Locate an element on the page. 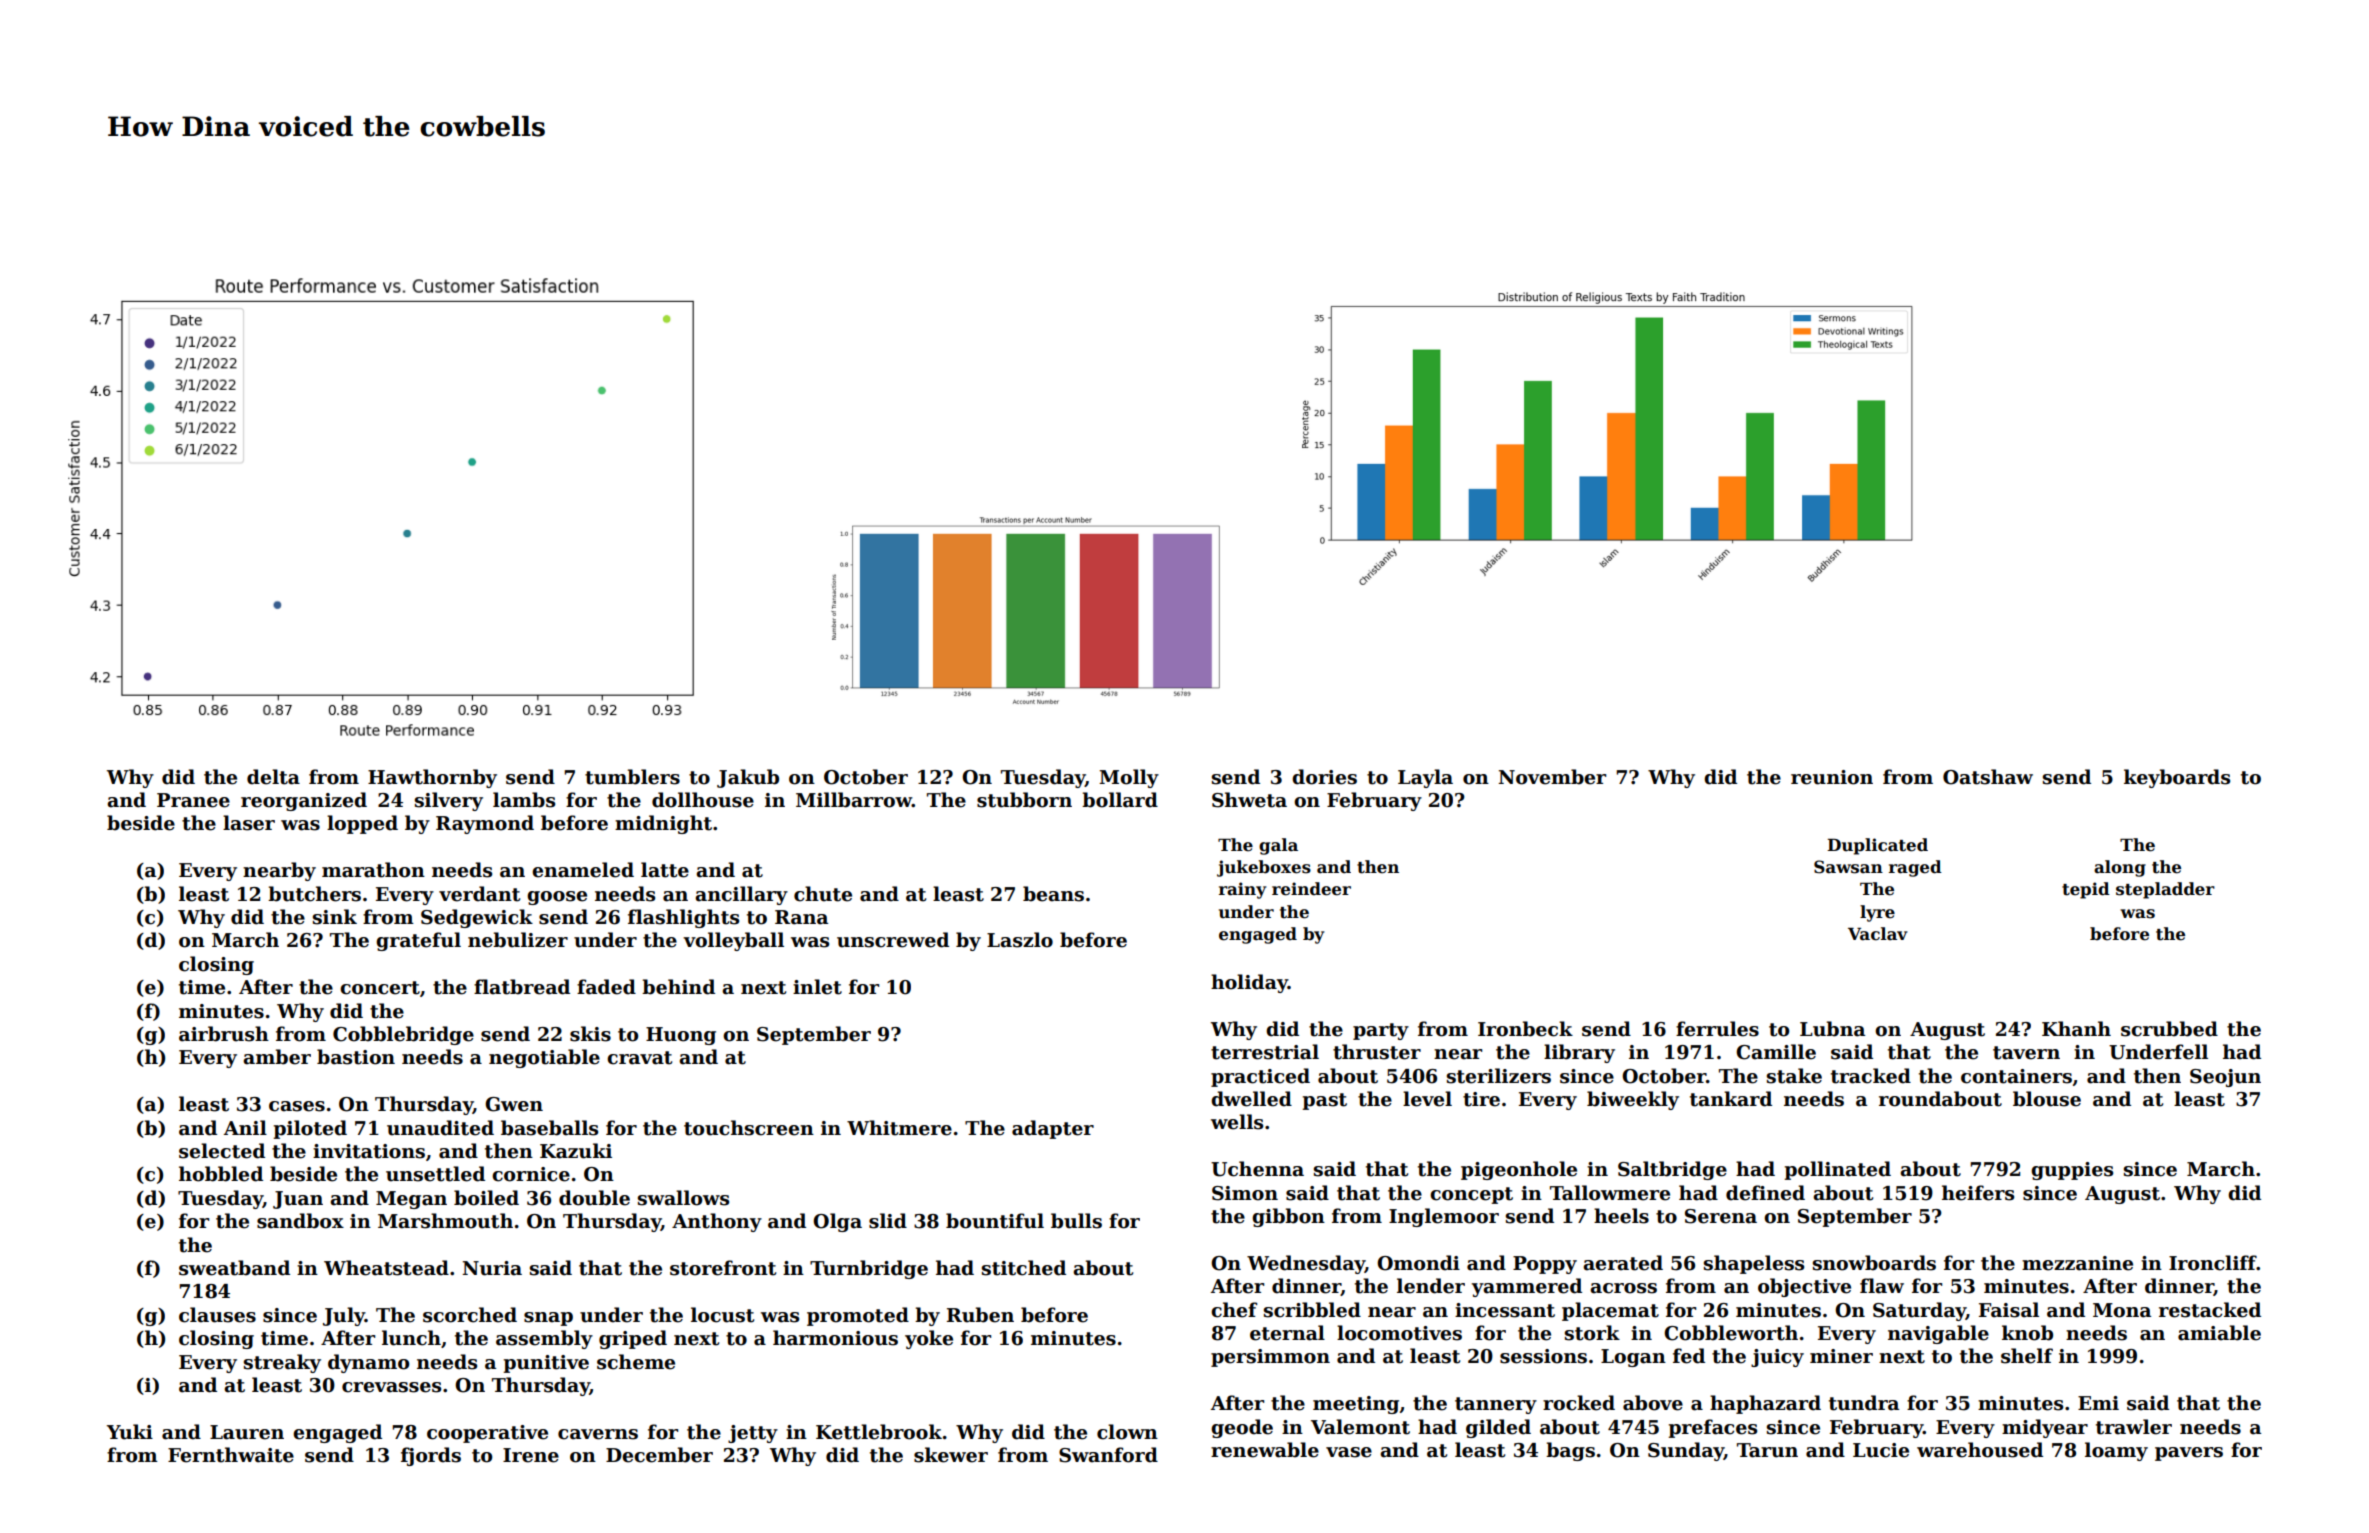 The width and height of the page is (2369, 1533). Marshmouth is located at coordinates (445, 1221).
